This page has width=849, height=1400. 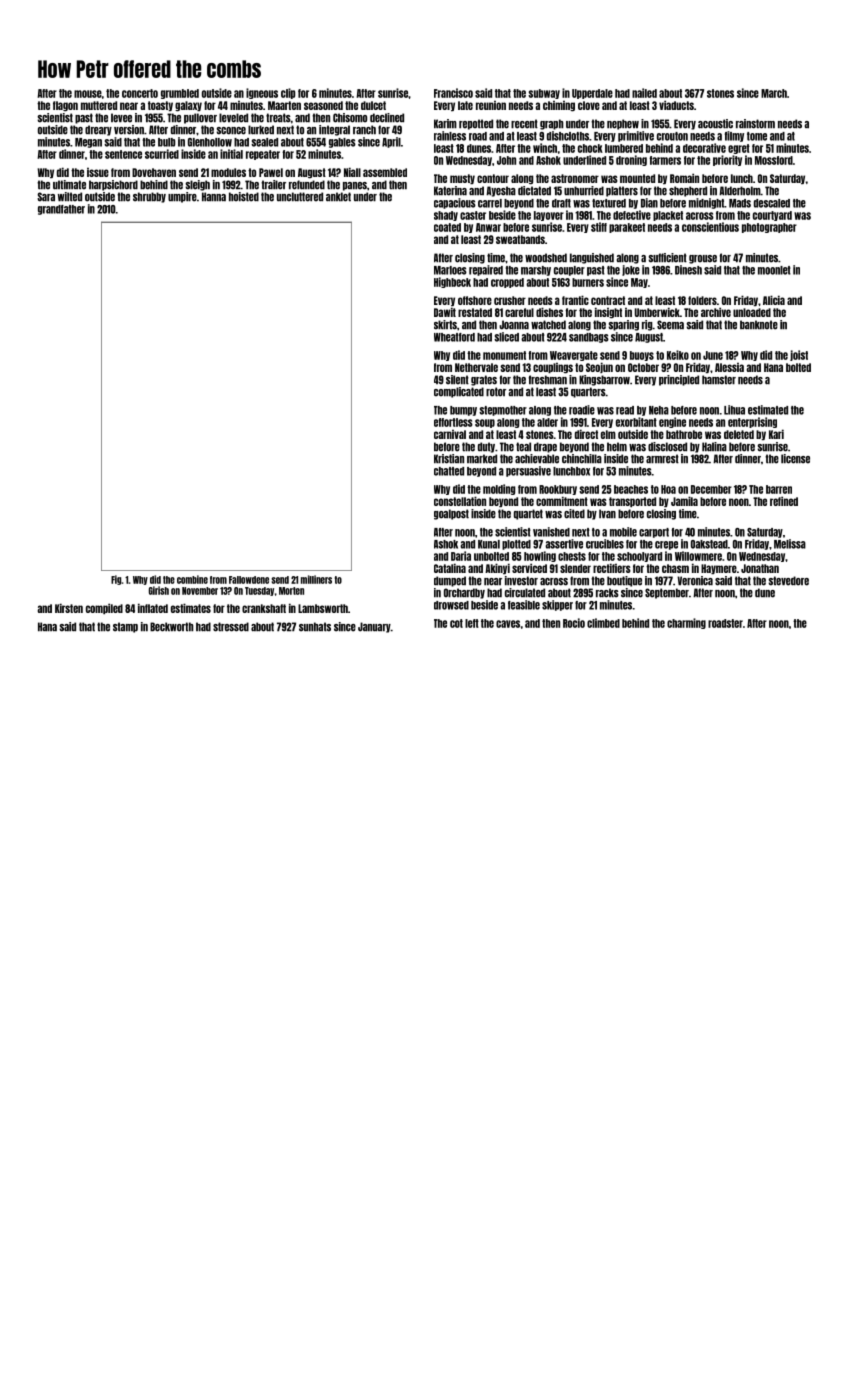 I want to click on rainless, so click(x=450, y=136).
